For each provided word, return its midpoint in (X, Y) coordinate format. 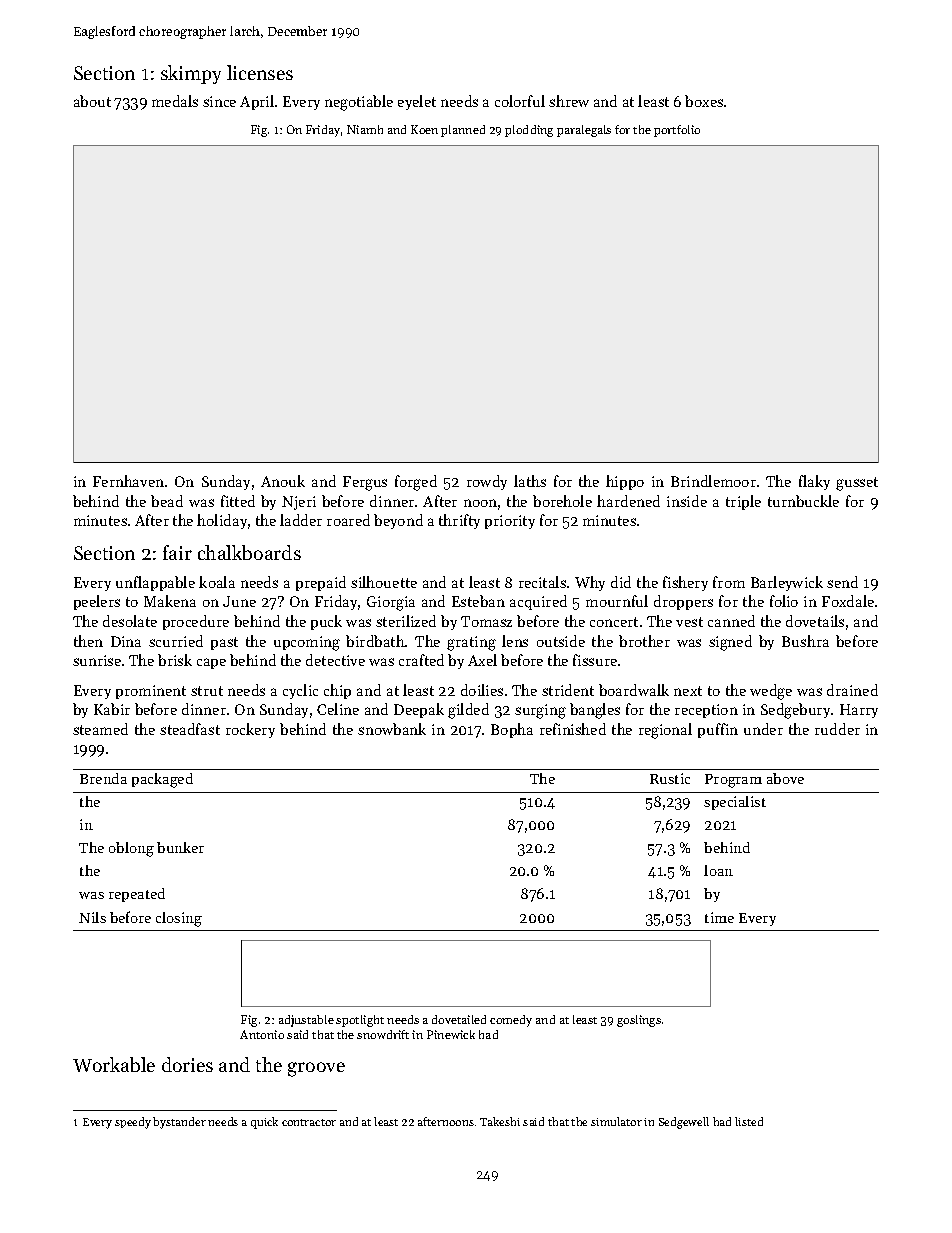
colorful (520, 101)
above (785, 778)
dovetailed (459, 1019)
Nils (92, 917)
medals (175, 101)
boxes (704, 101)
